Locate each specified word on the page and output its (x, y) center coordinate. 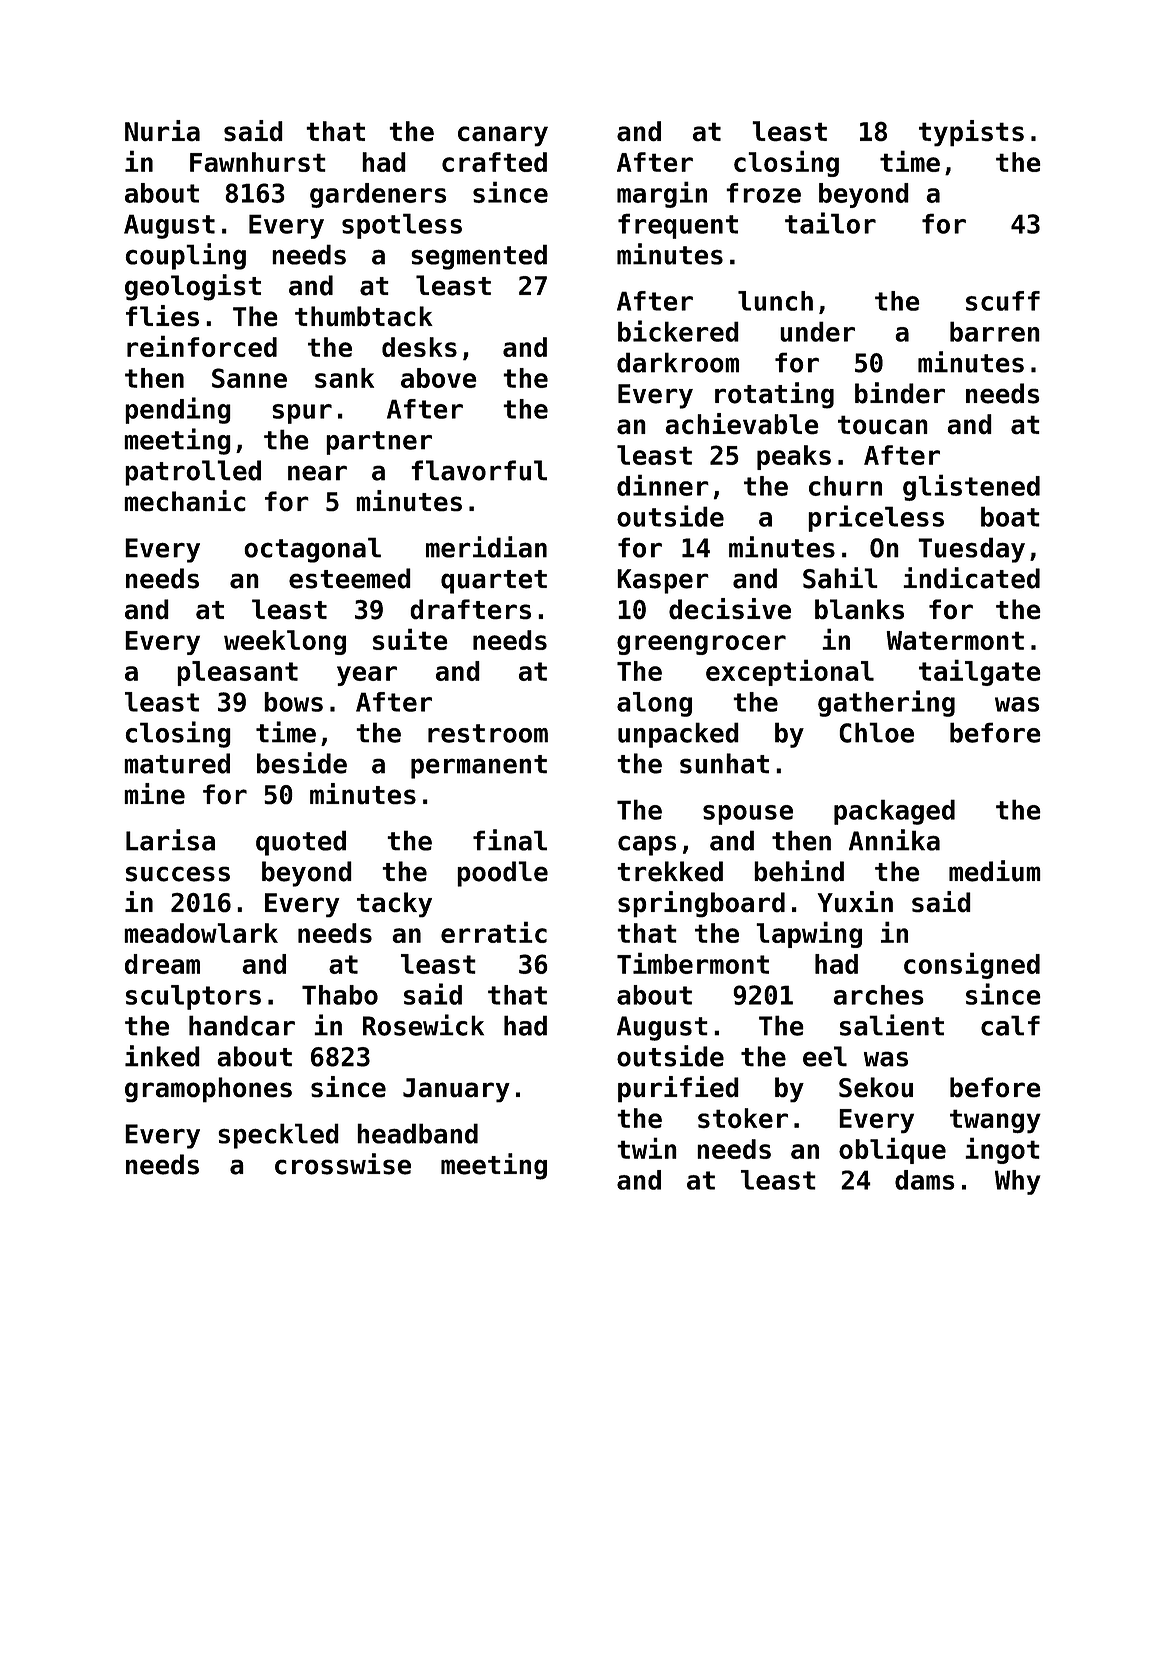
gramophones (208, 1090)
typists (971, 133)
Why (1017, 1182)
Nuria (162, 131)
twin (647, 1148)
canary (503, 136)
